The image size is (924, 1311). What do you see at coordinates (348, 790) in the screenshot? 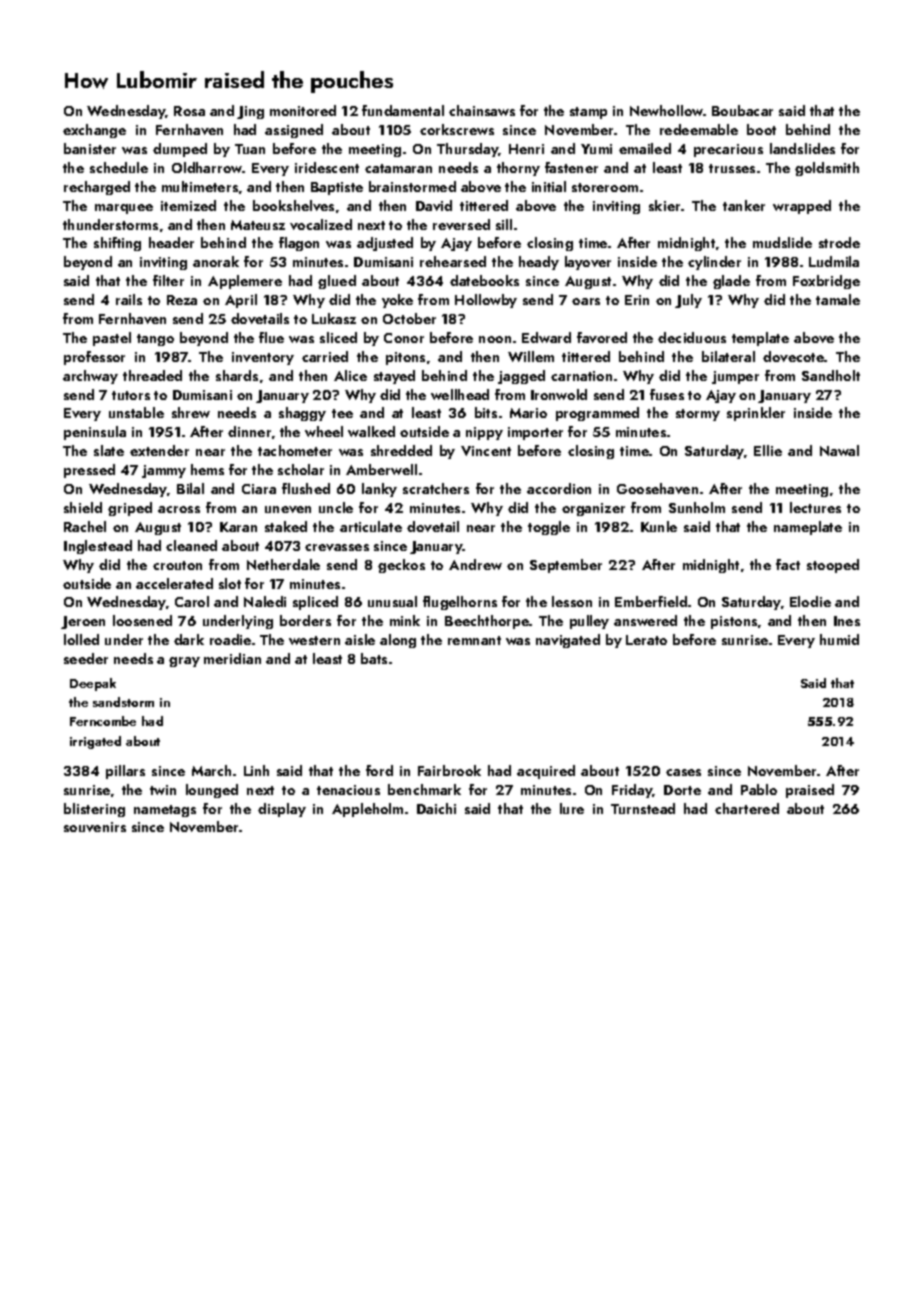
I see `tenacious` at bounding box center [348, 790].
